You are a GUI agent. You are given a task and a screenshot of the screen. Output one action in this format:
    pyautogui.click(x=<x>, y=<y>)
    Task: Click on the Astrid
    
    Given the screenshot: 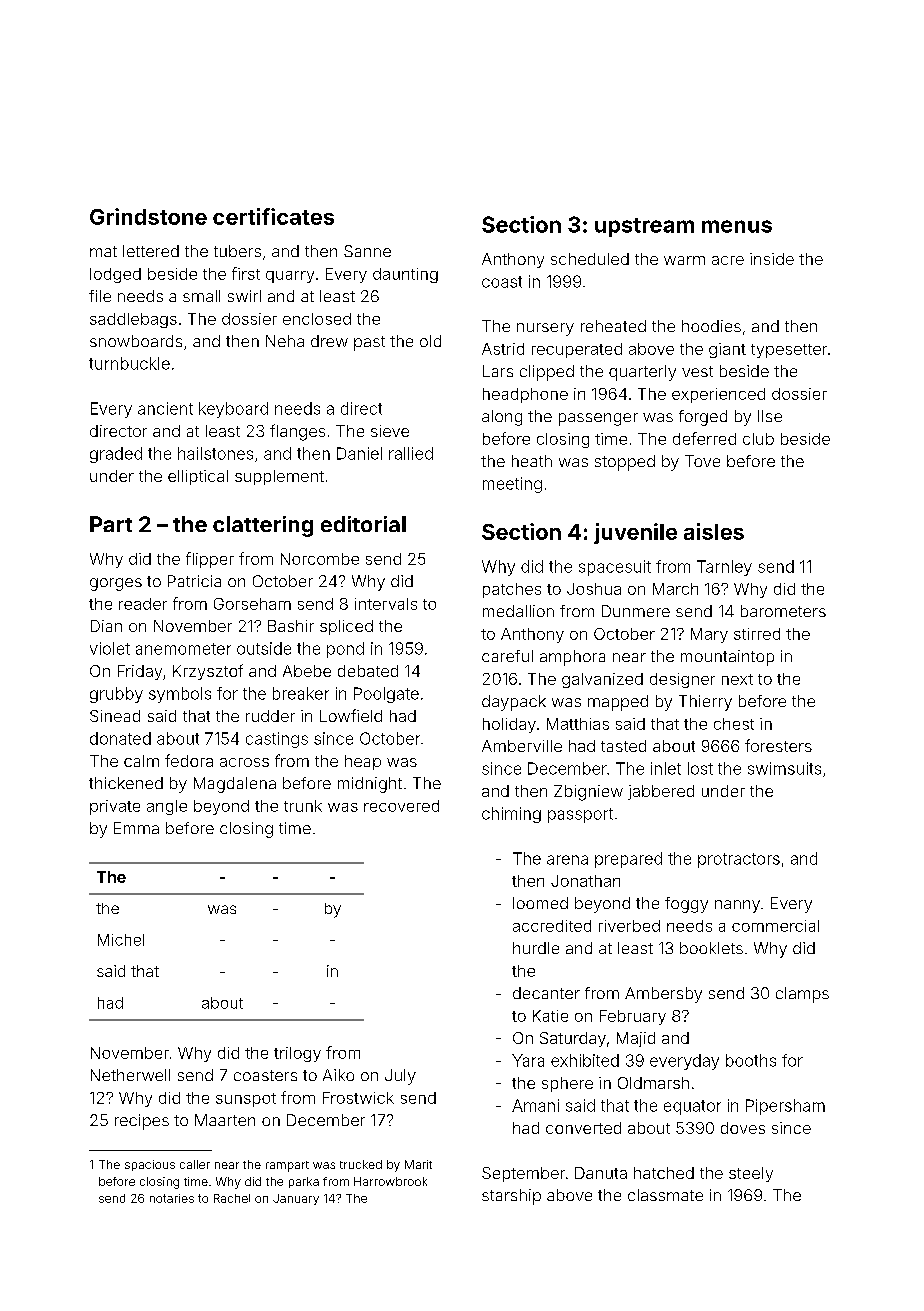 What is the action you would take?
    pyautogui.click(x=503, y=349)
